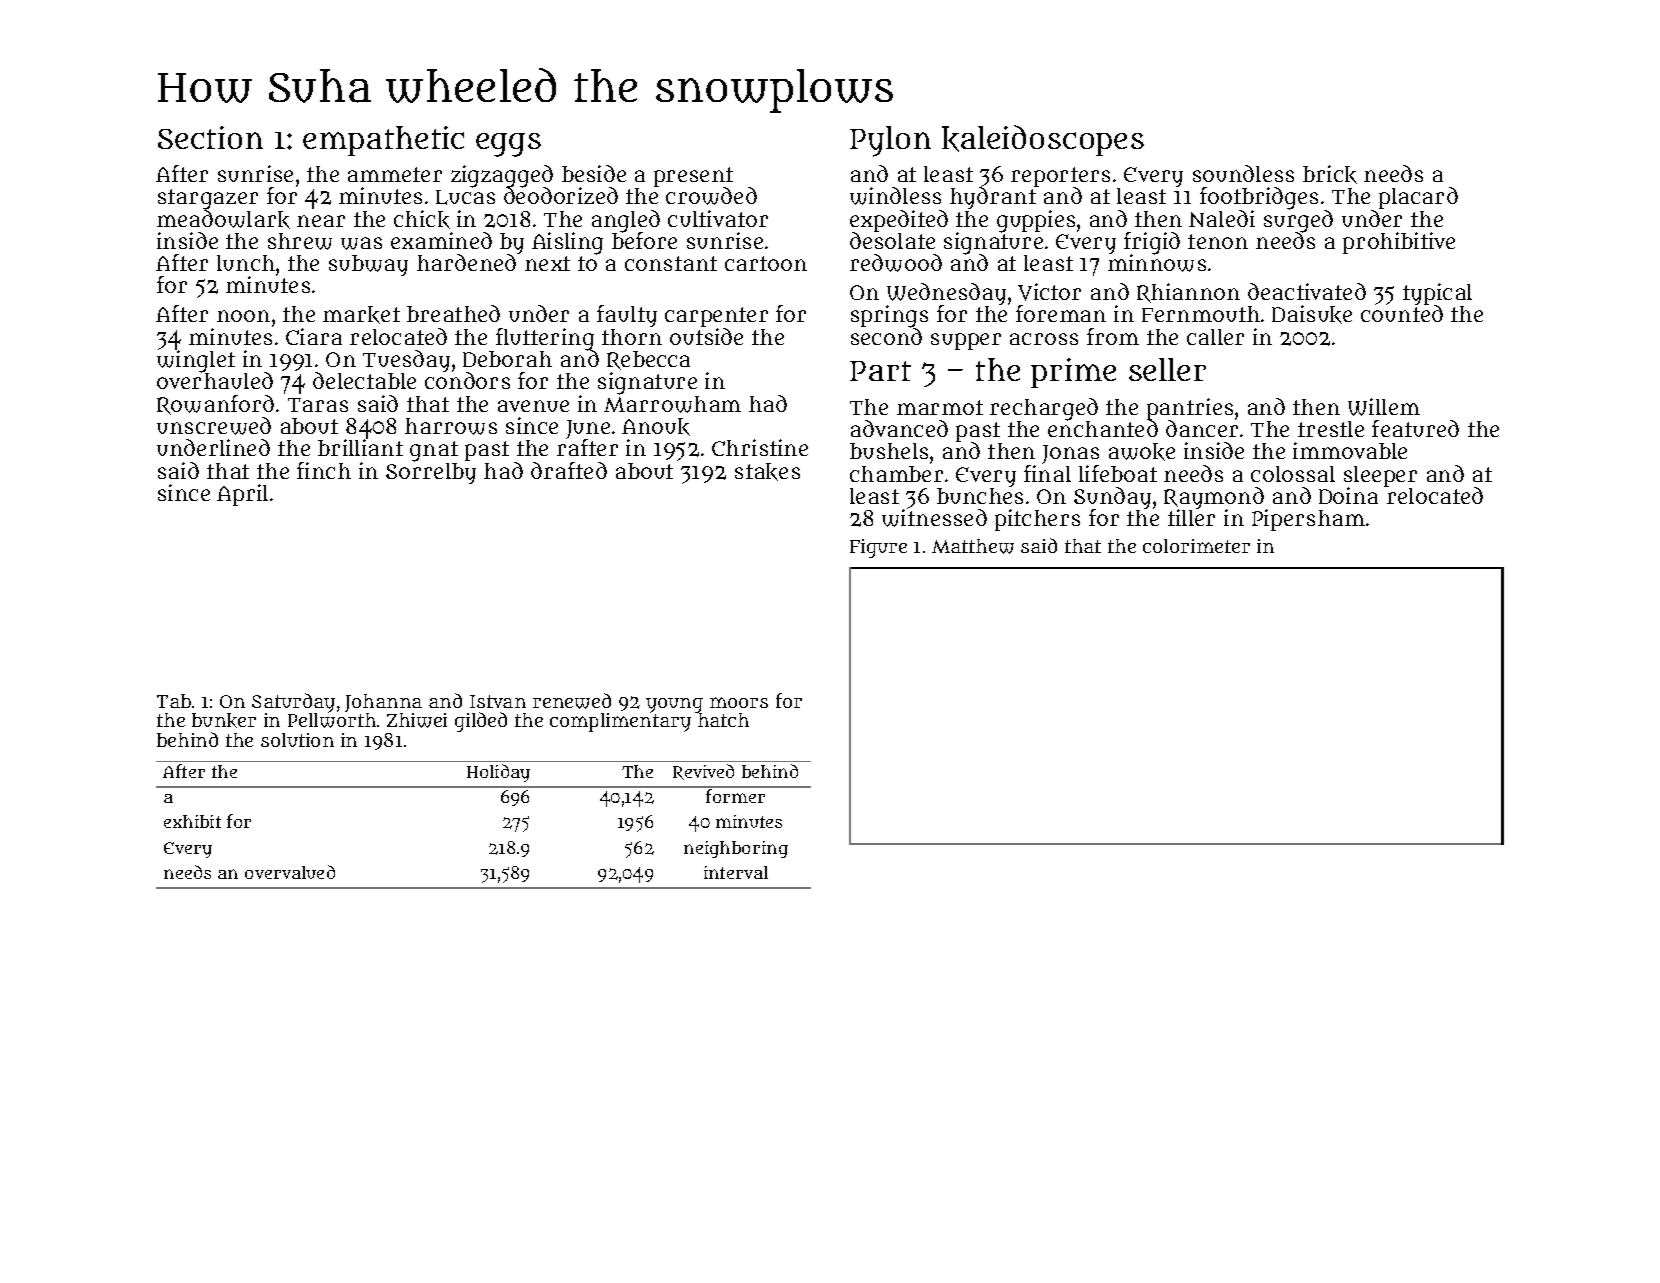 The height and width of the document is (1283, 1660). What do you see at coordinates (290, 872) in the document?
I see `overvalued` at bounding box center [290, 872].
